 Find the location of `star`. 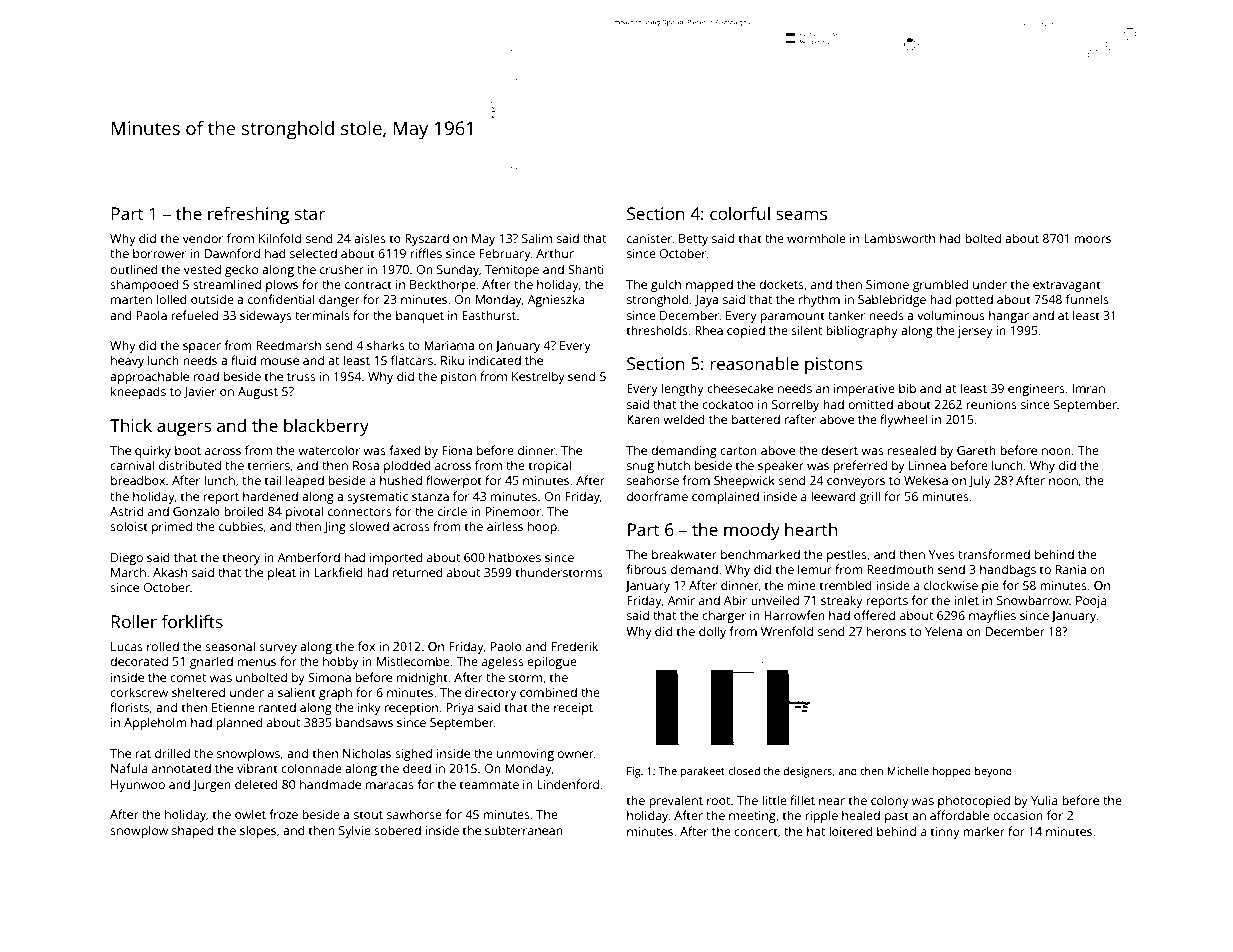

star is located at coordinates (310, 214).
